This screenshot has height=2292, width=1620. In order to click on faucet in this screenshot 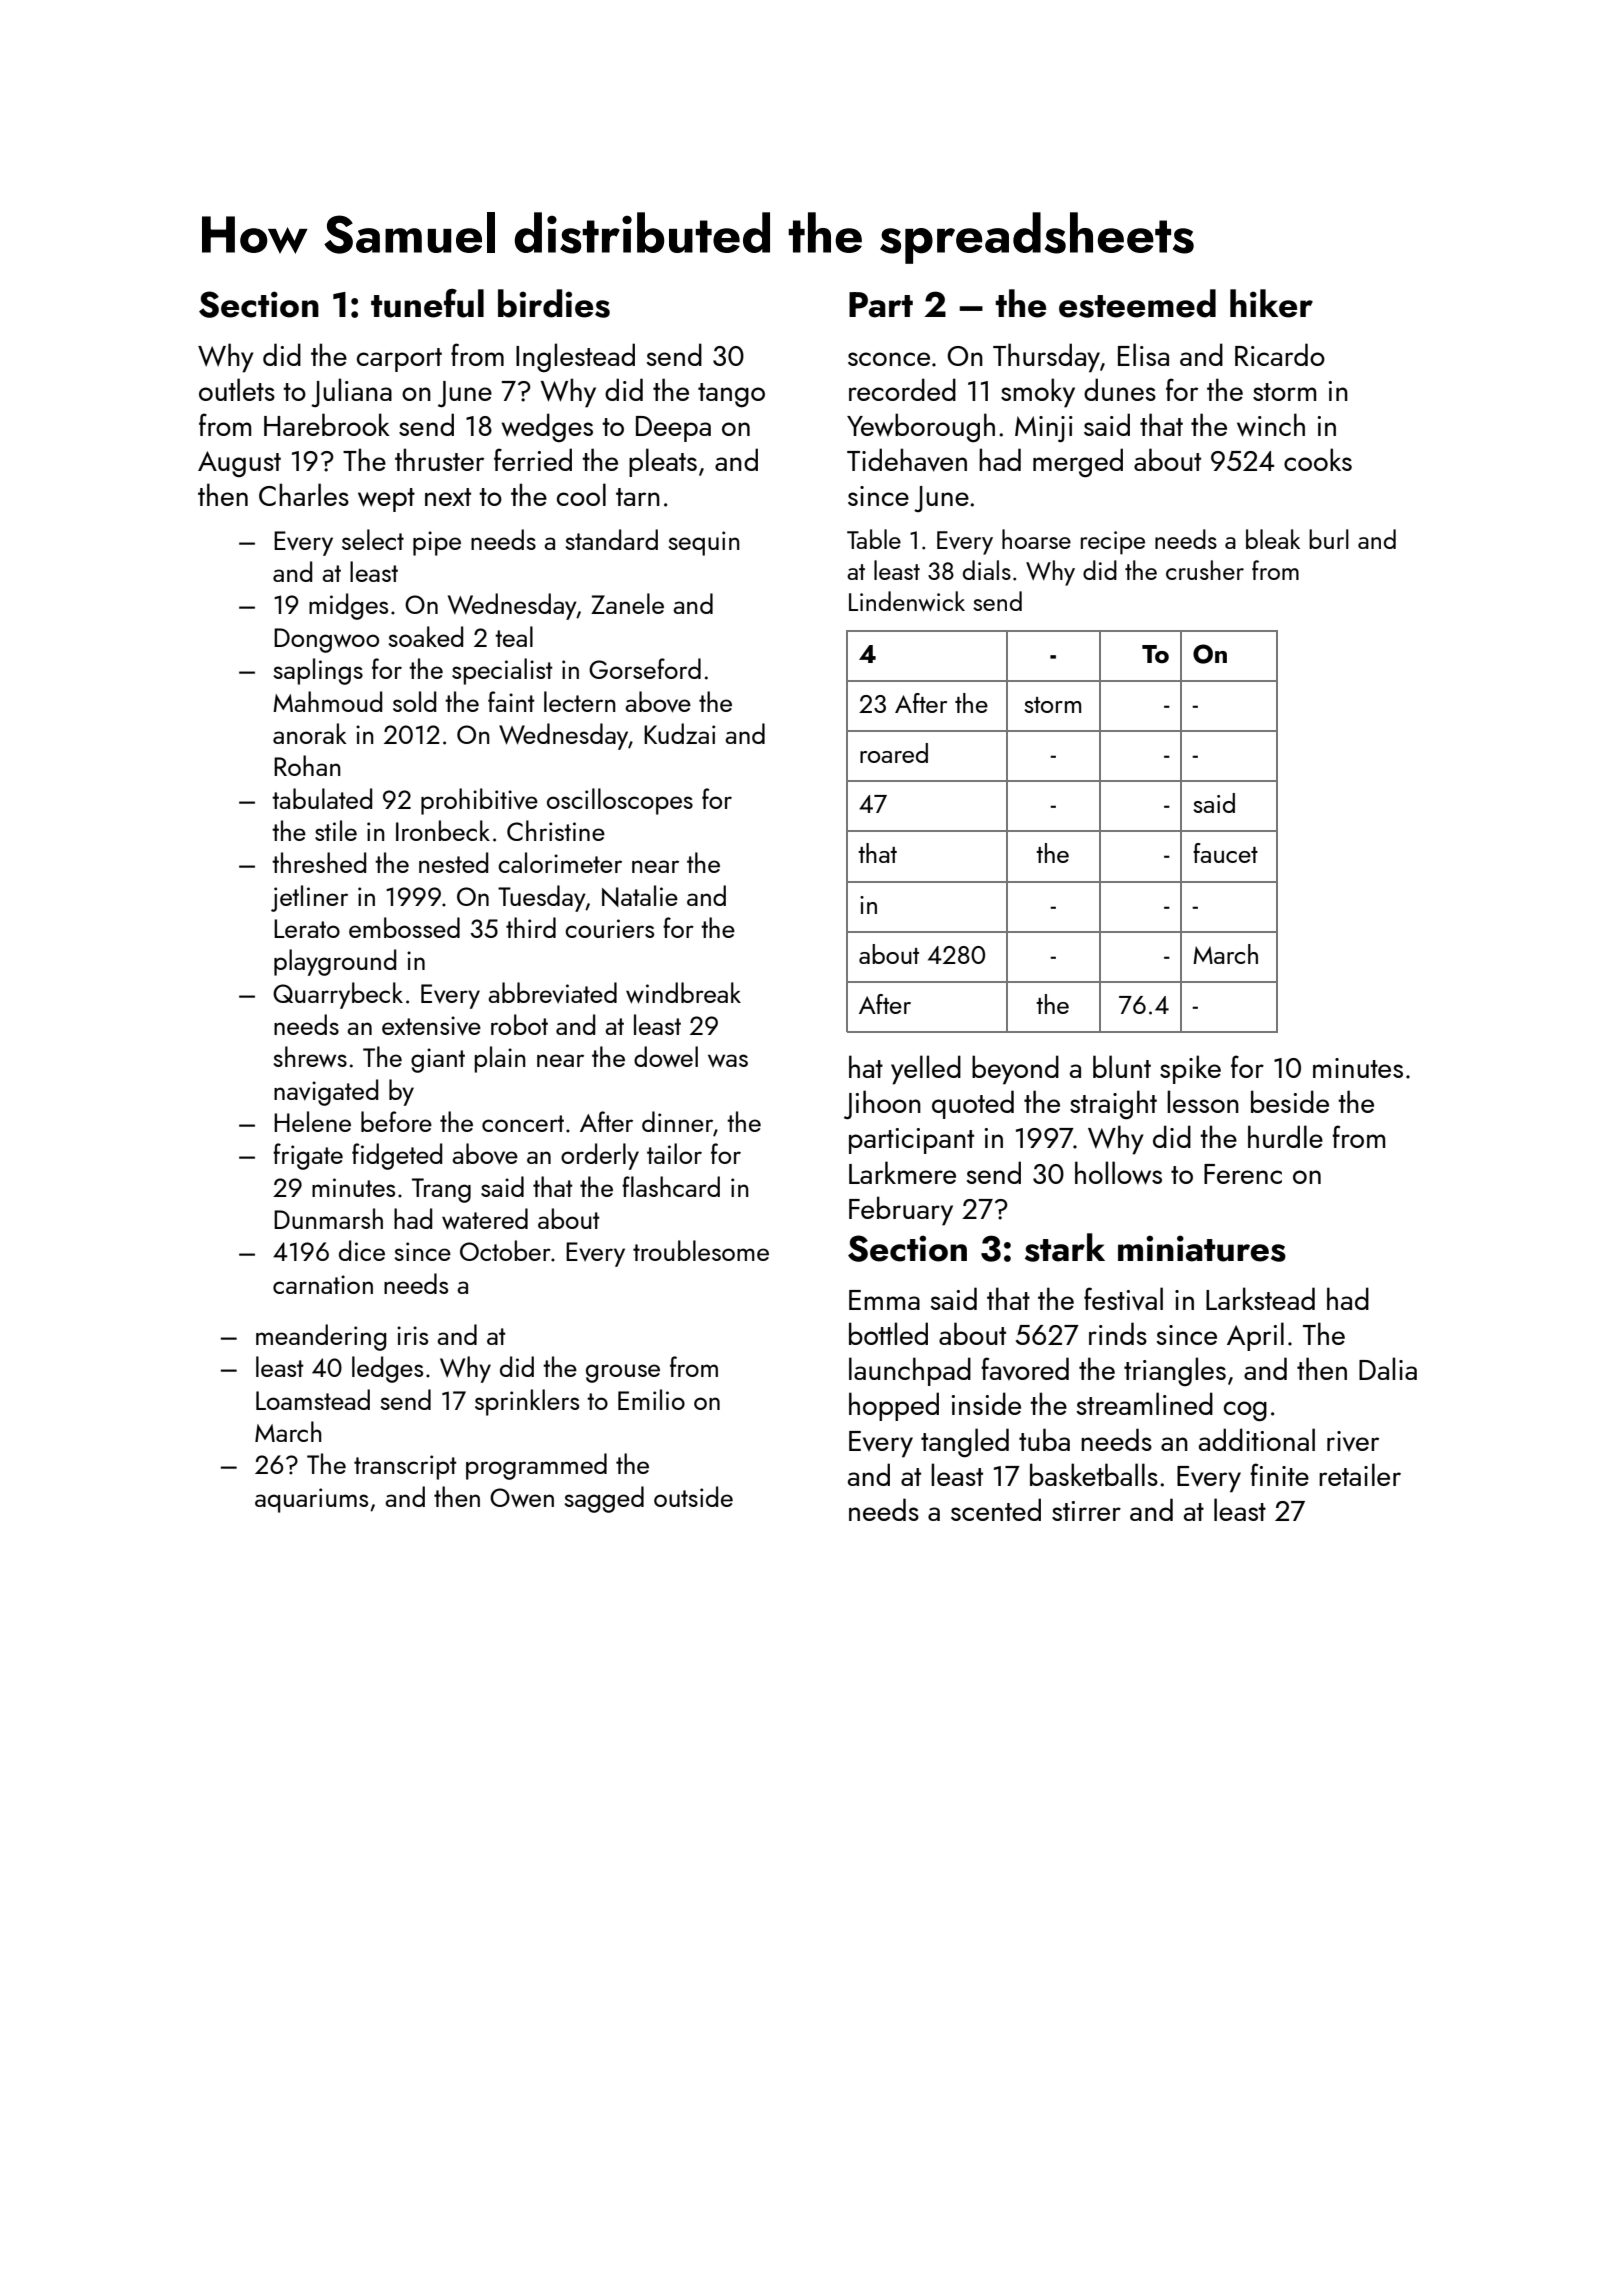, I will do `click(1225, 853)`.
